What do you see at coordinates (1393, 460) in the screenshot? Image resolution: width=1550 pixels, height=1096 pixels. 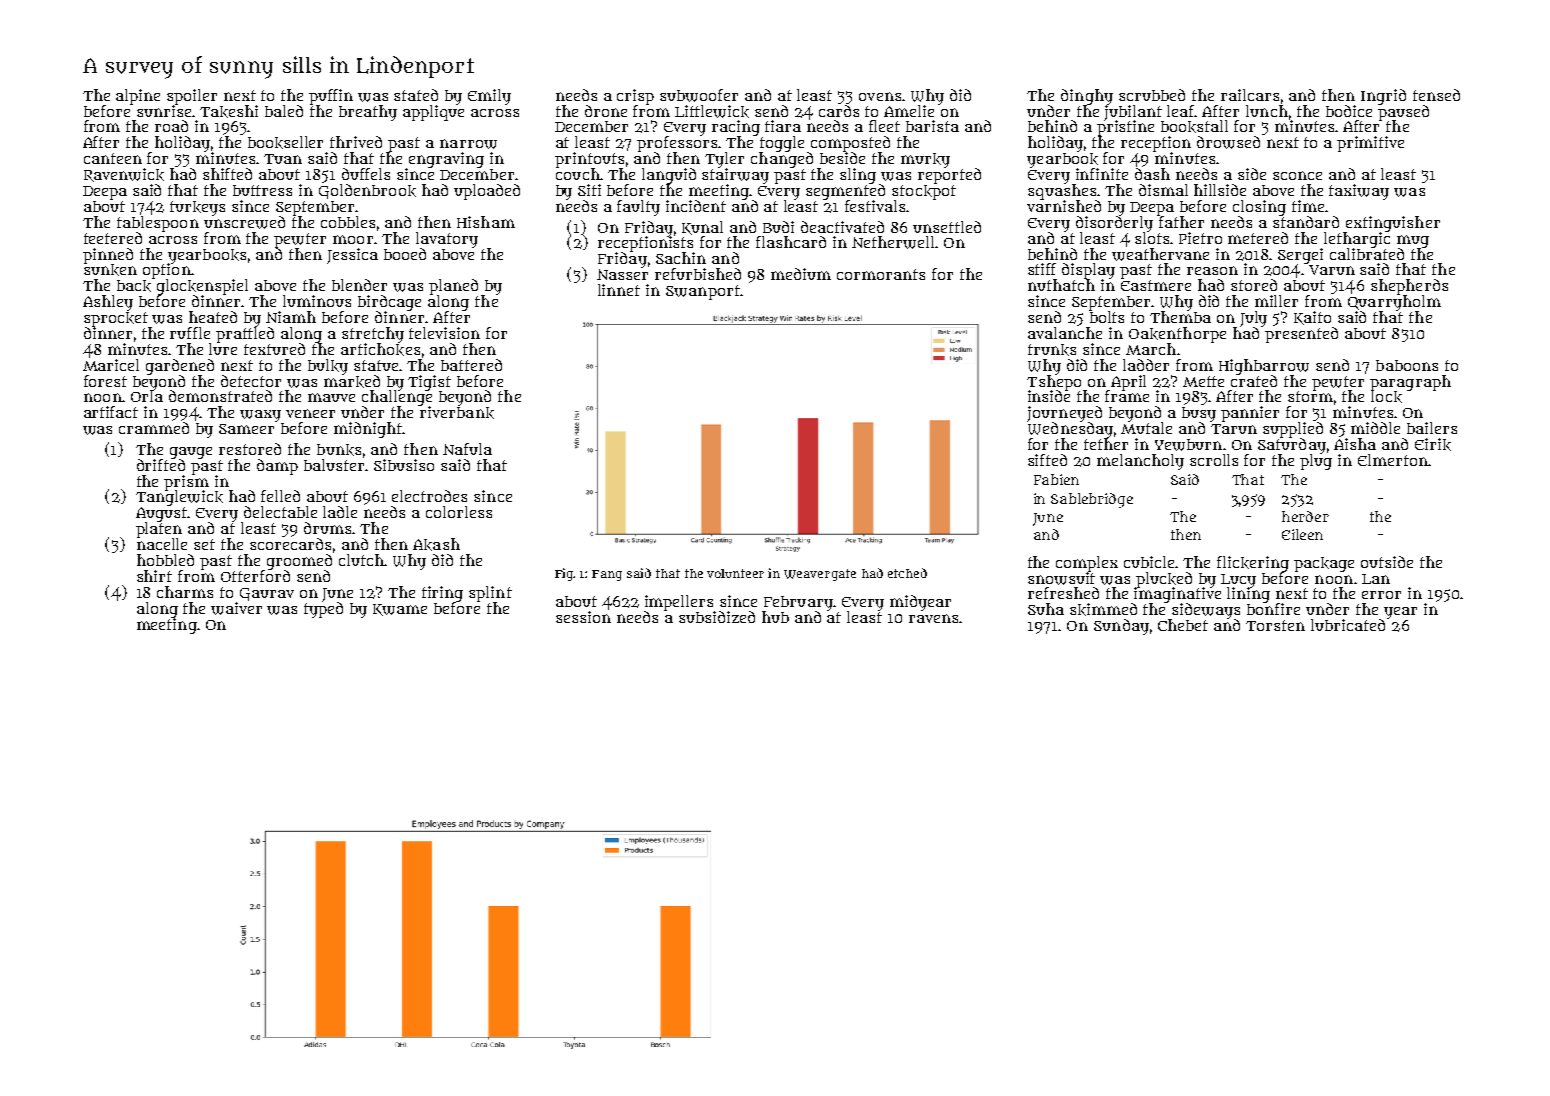 I see `Elmerton` at bounding box center [1393, 460].
